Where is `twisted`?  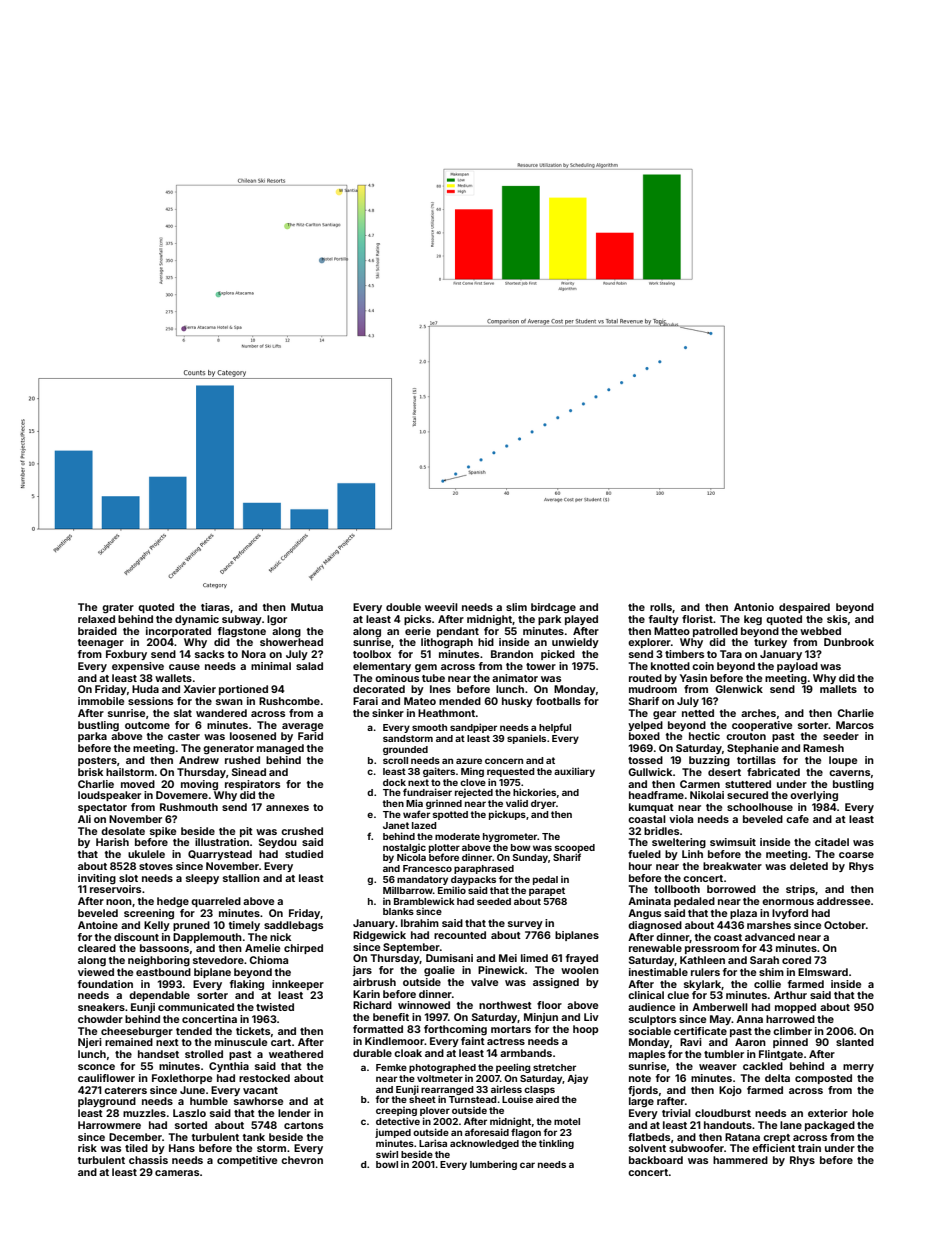
twisted is located at coordinates (275, 1007).
